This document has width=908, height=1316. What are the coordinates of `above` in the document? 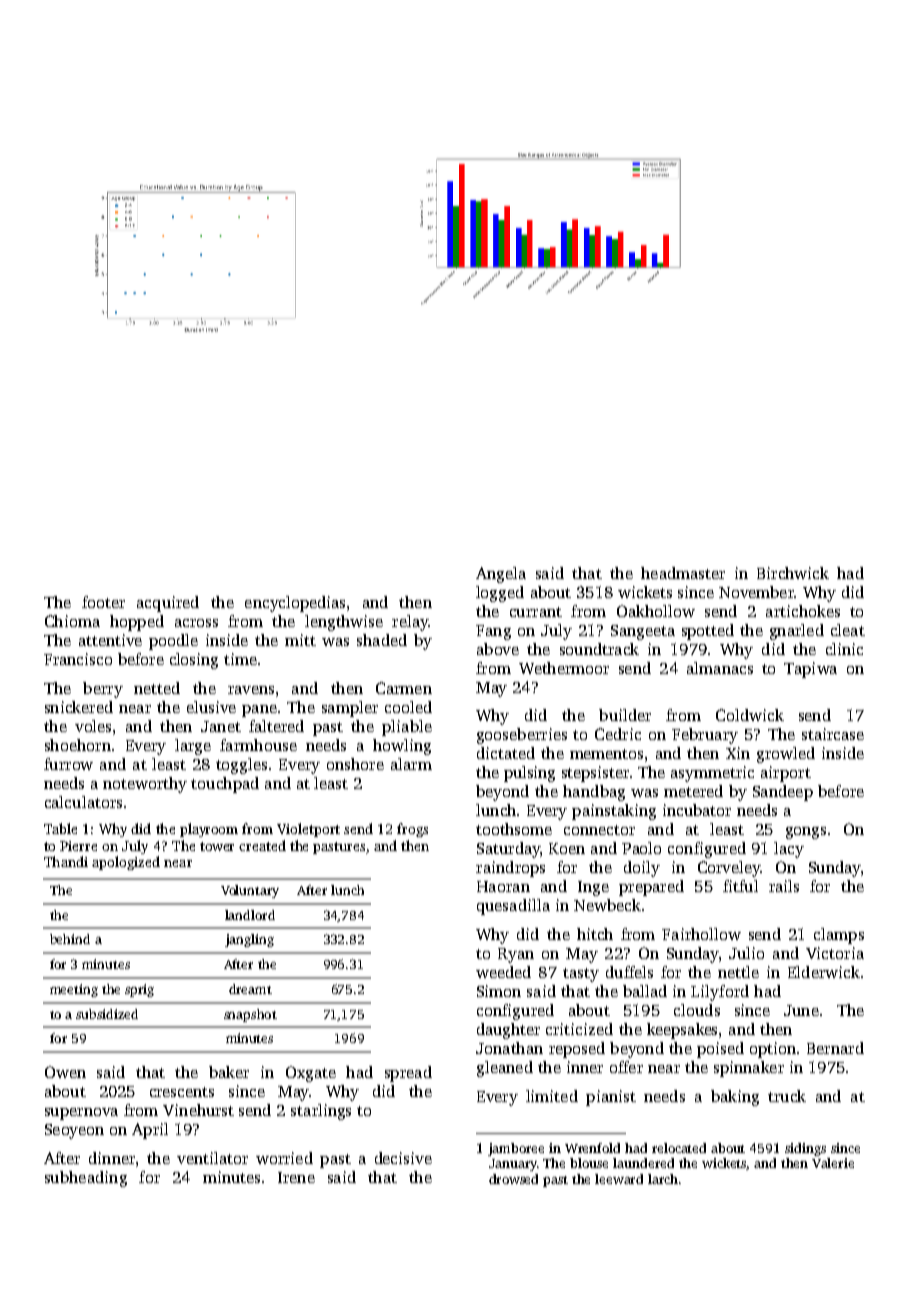 It's located at (498, 649).
